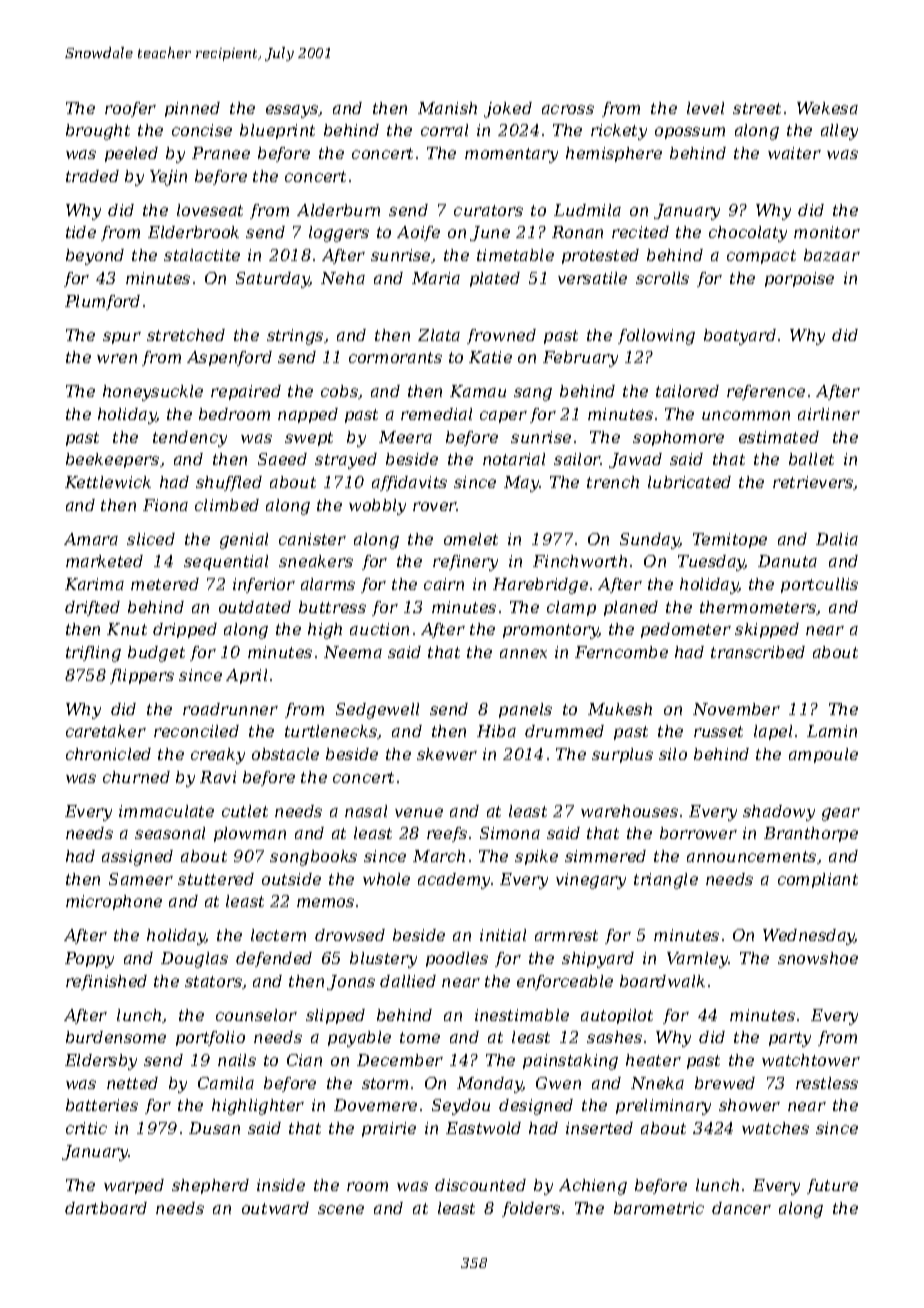  I want to click on Sedgewell, so click(377, 711).
